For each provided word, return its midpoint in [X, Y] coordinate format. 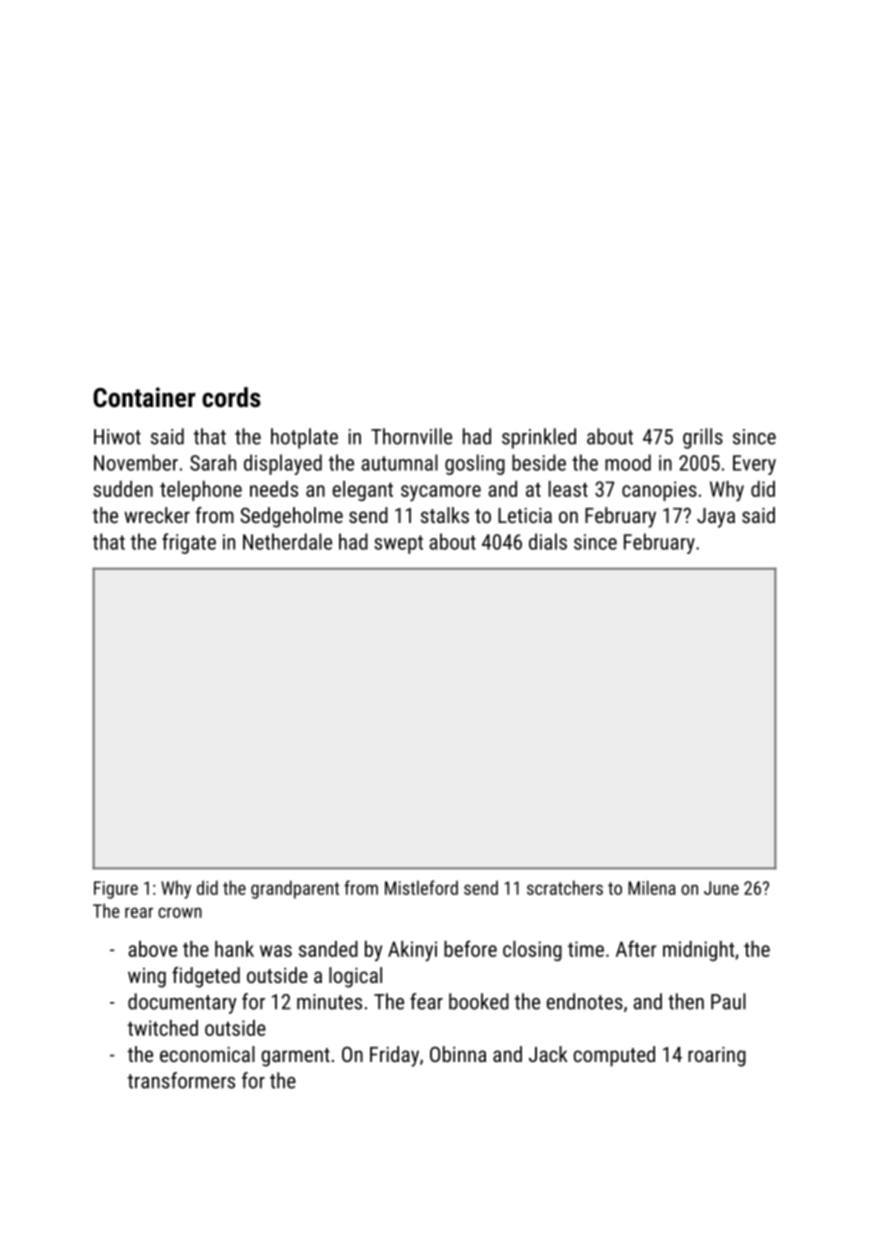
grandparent [295, 889]
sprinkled [539, 438]
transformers [181, 1080]
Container [144, 397]
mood [628, 462]
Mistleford [421, 887]
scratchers [565, 887]
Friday [394, 1056]
